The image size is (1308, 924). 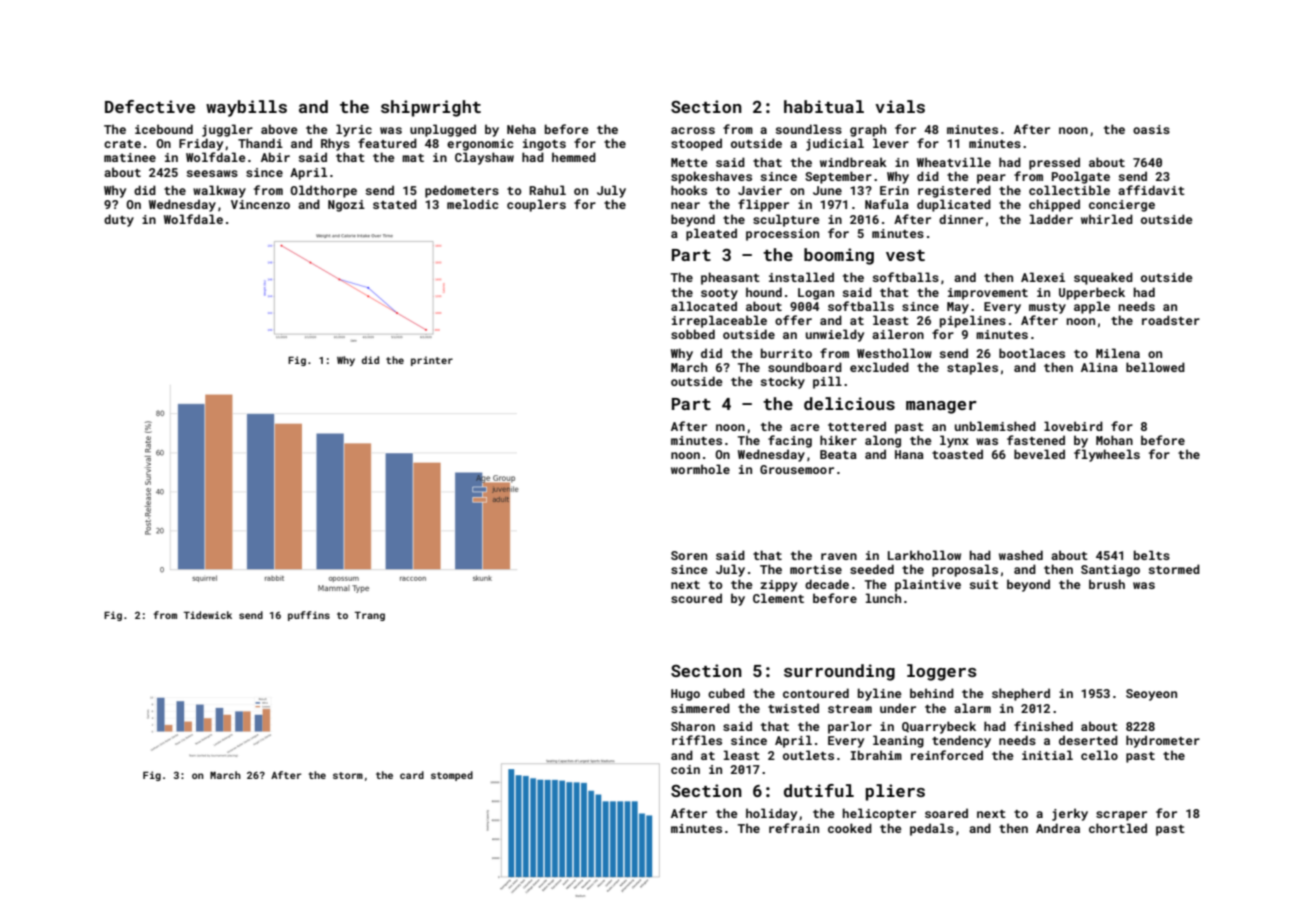 What do you see at coordinates (972, 368) in the document?
I see `staples` at bounding box center [972, 368].
